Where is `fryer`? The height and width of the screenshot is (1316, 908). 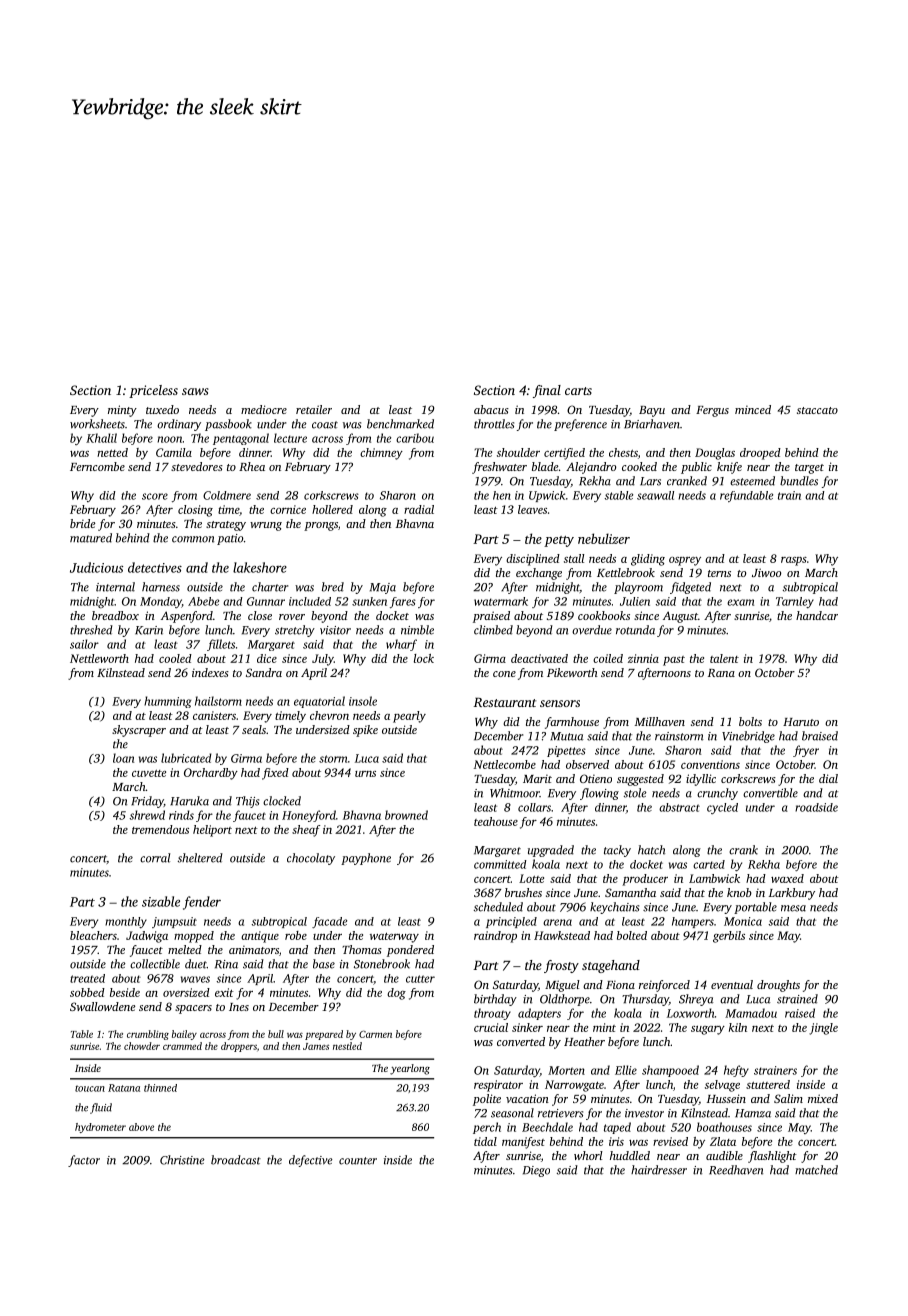
fryer is located at coordinates (806, 751).
